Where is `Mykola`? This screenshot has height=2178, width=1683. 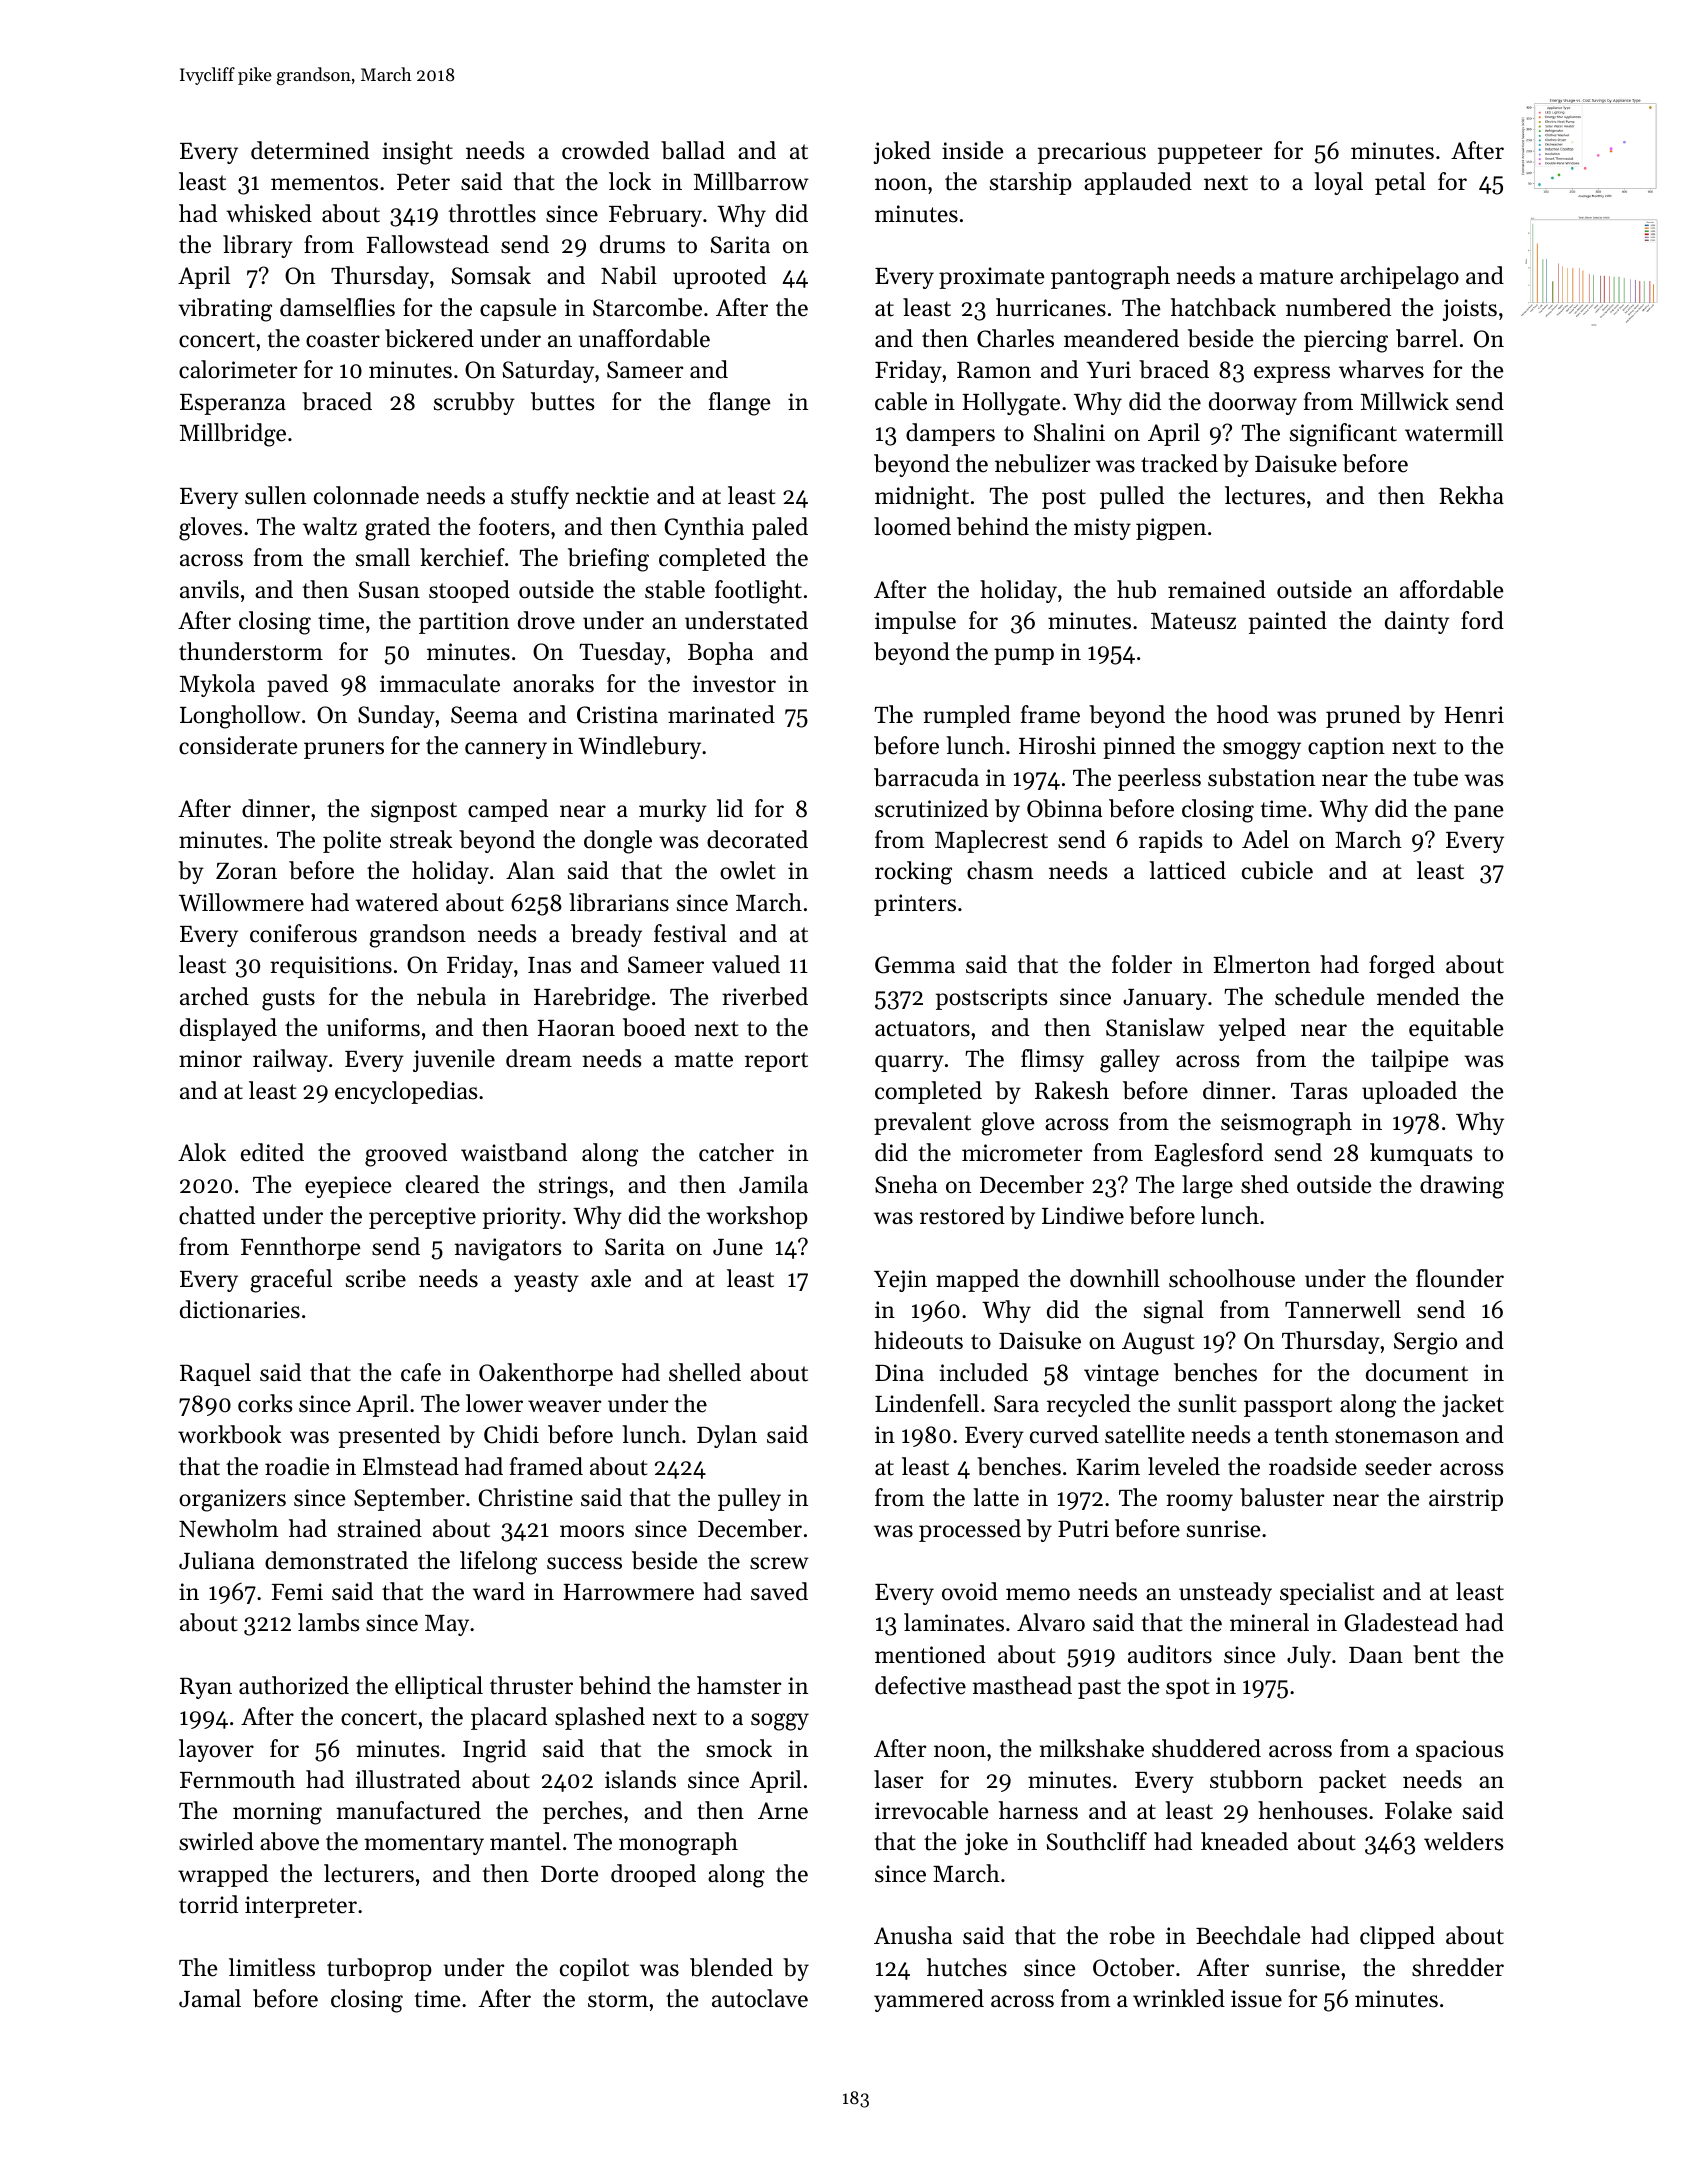
Mykola is located at coordinates (217, 685).
